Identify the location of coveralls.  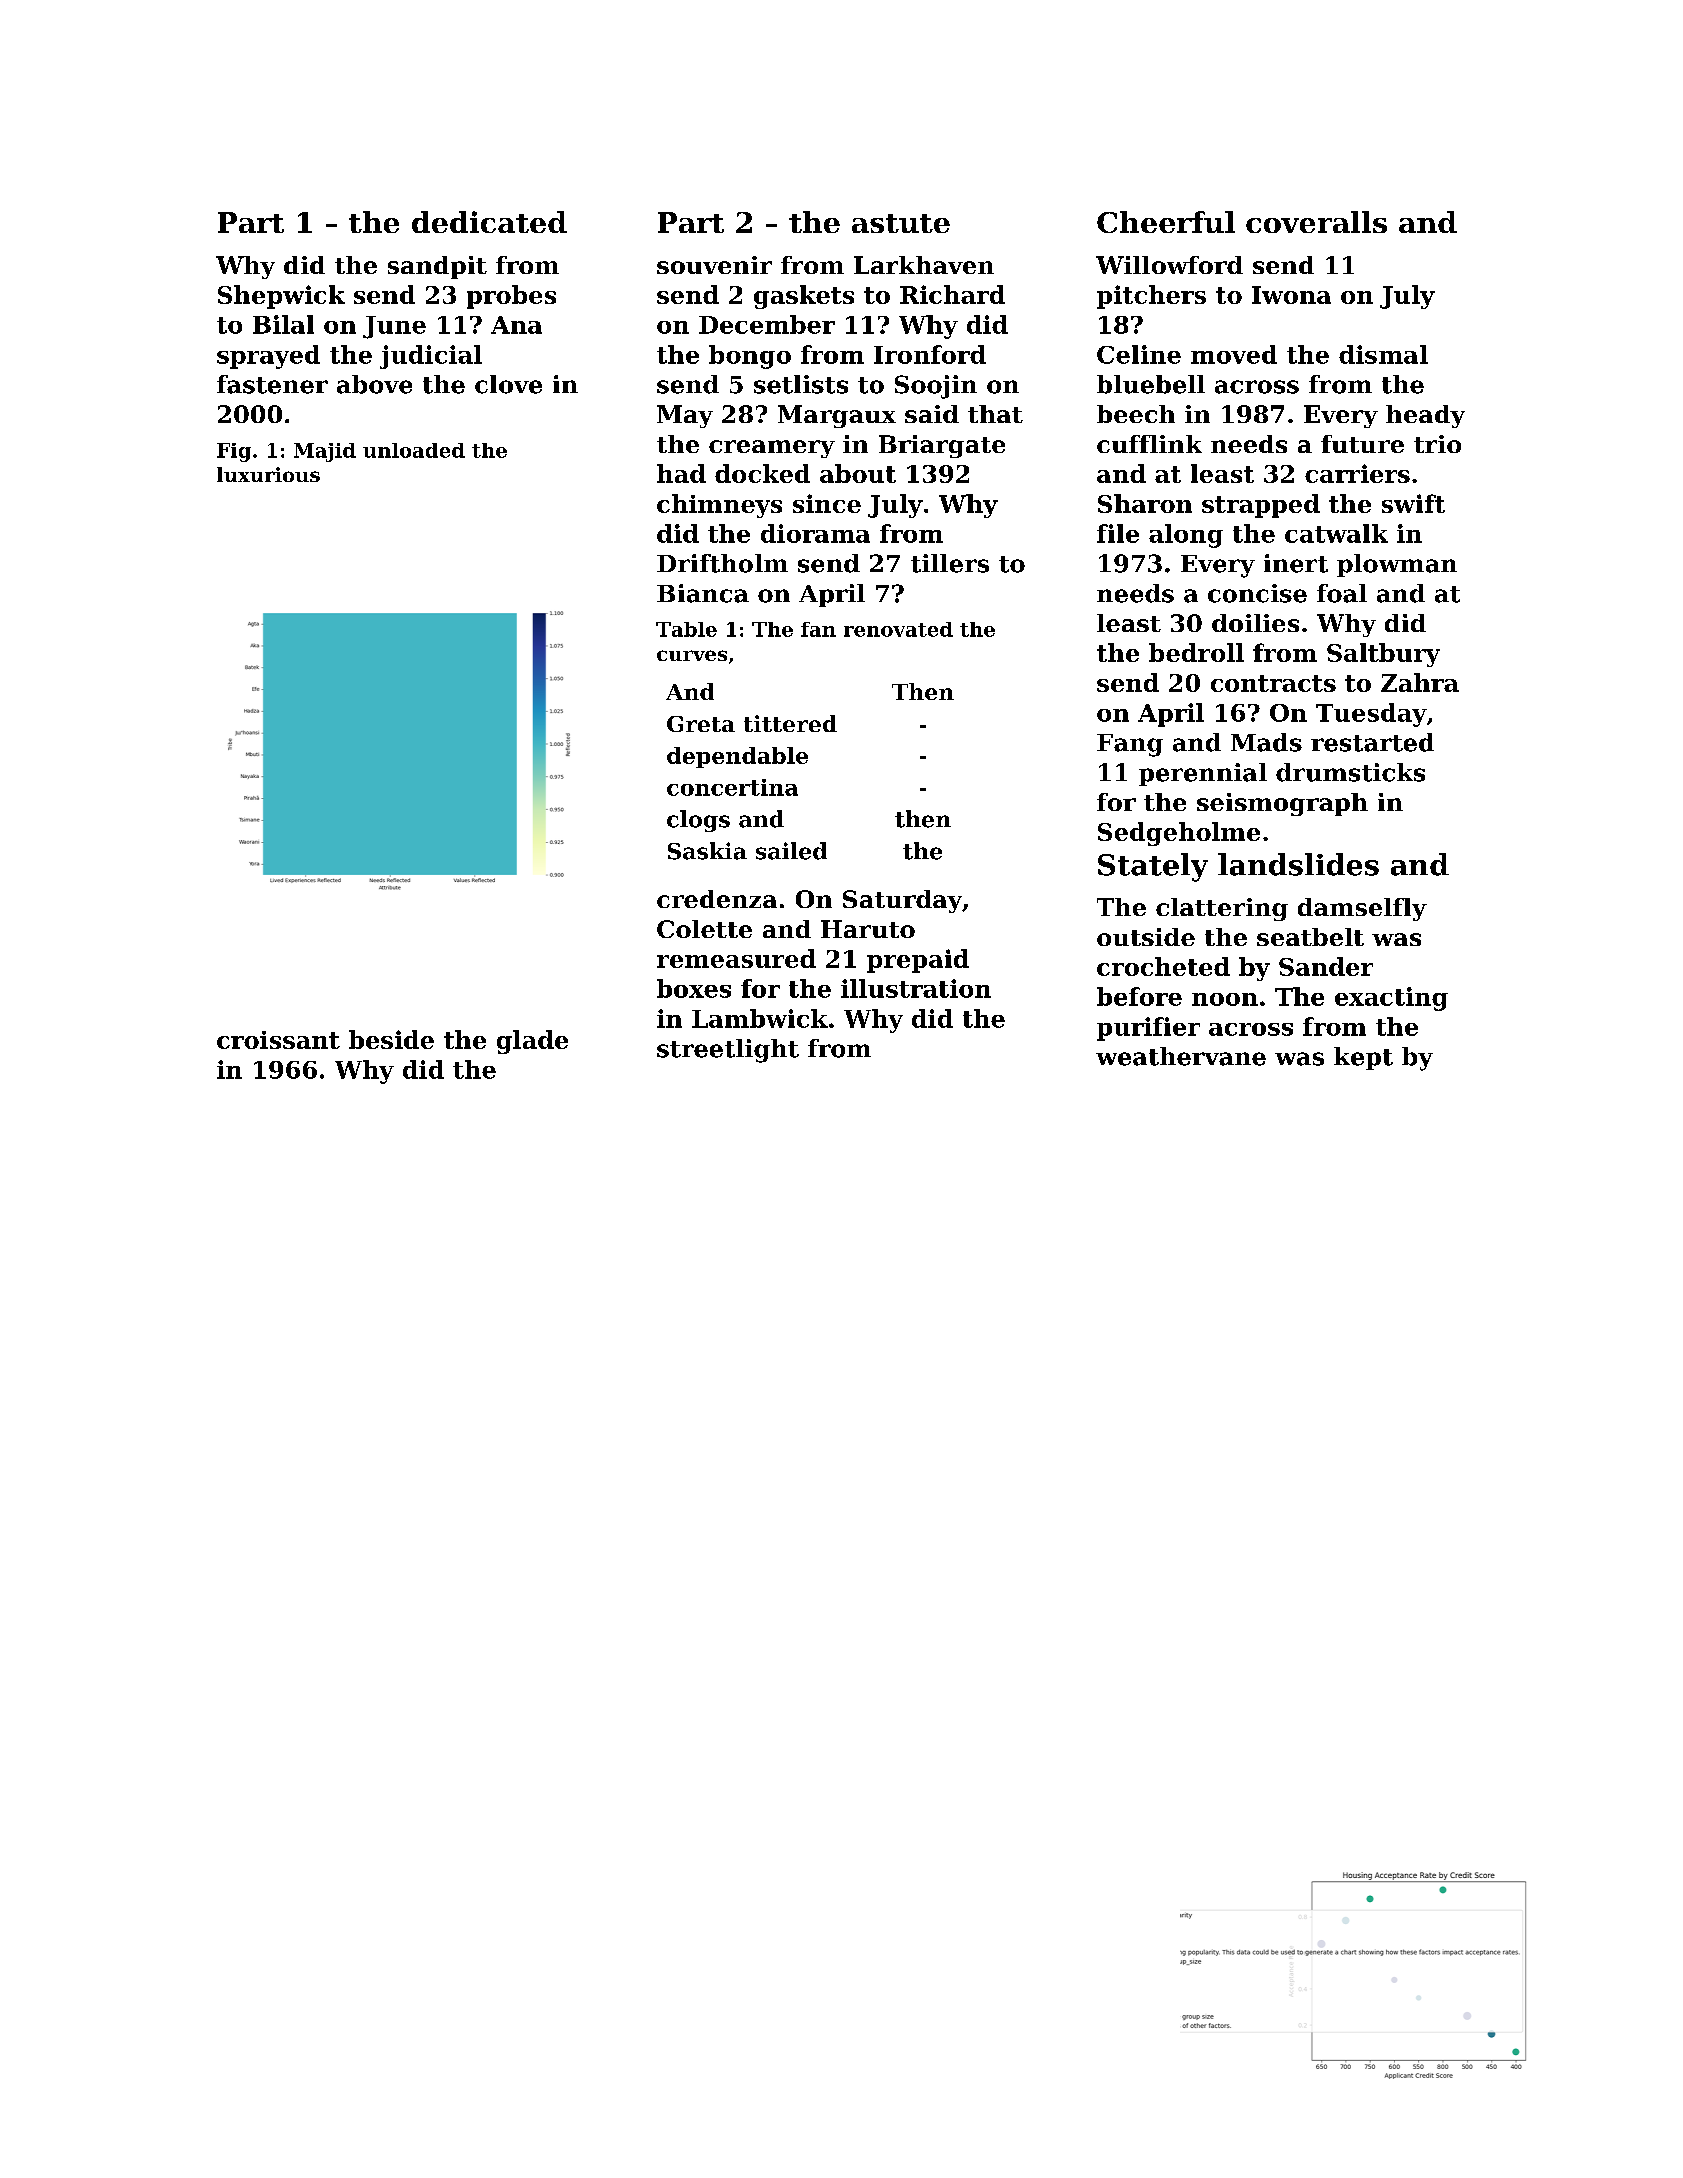
(1316, 222).
